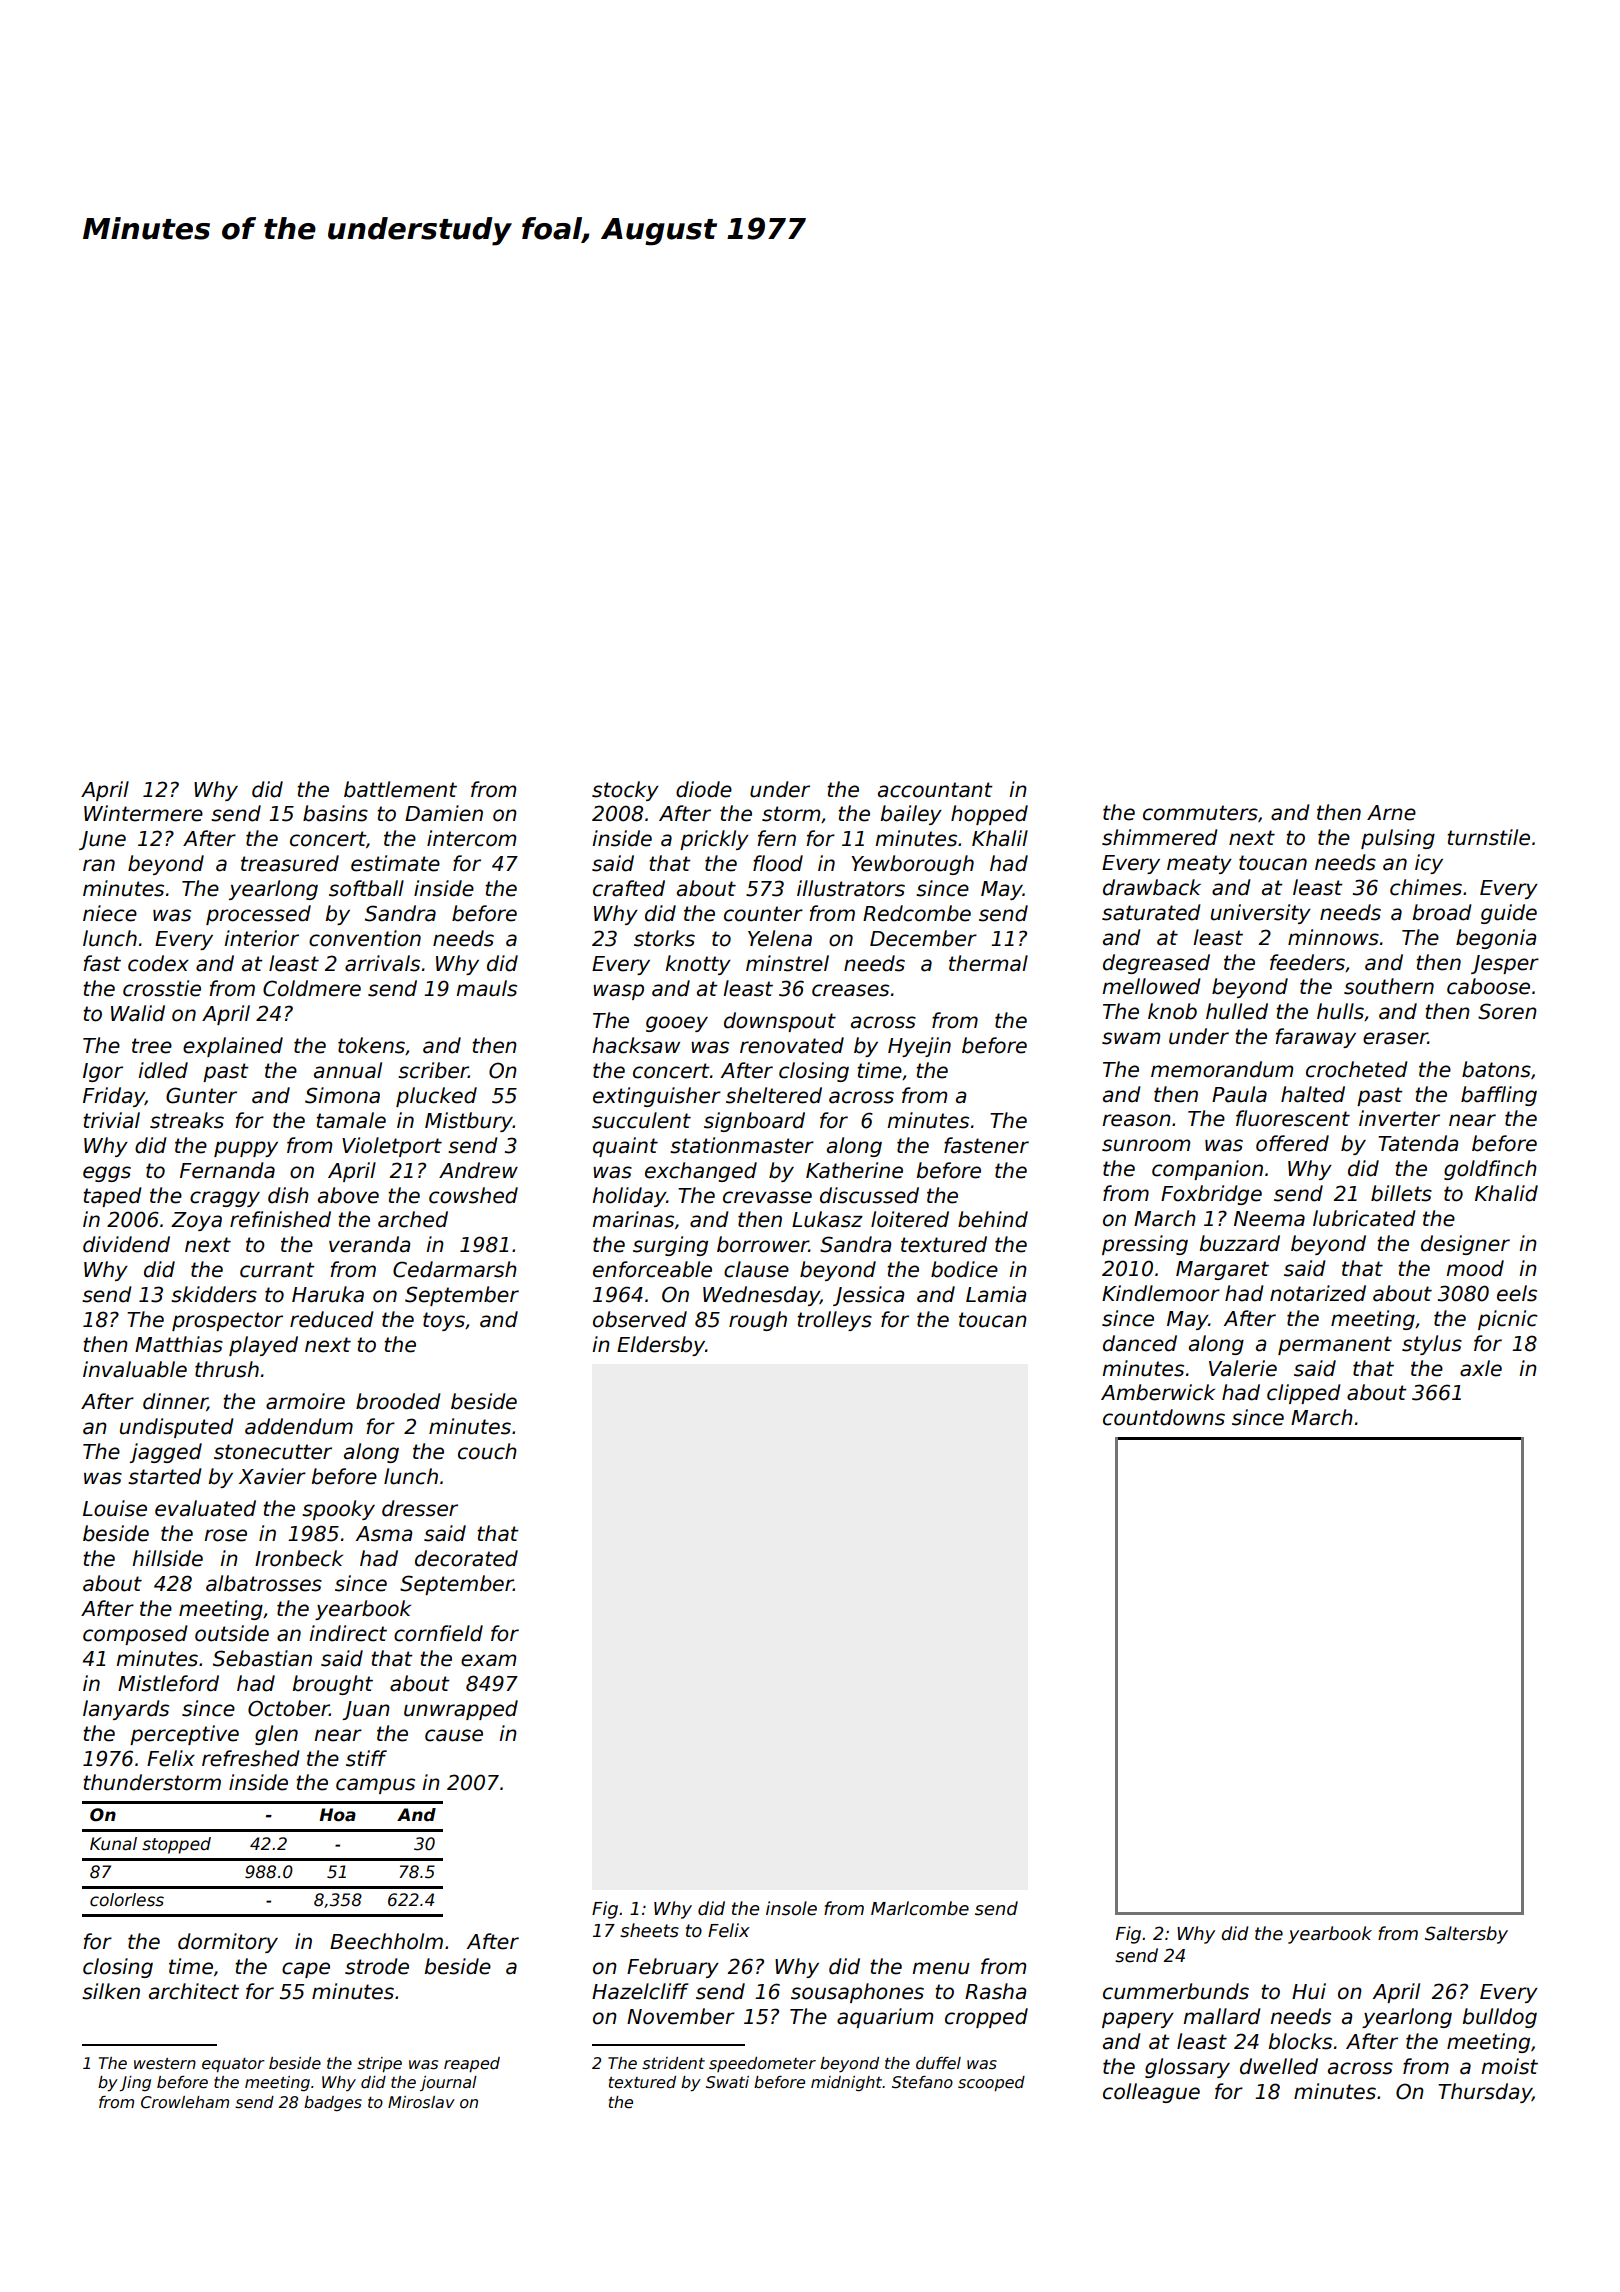  I want to click on clipped, so click(1304, 1394).
